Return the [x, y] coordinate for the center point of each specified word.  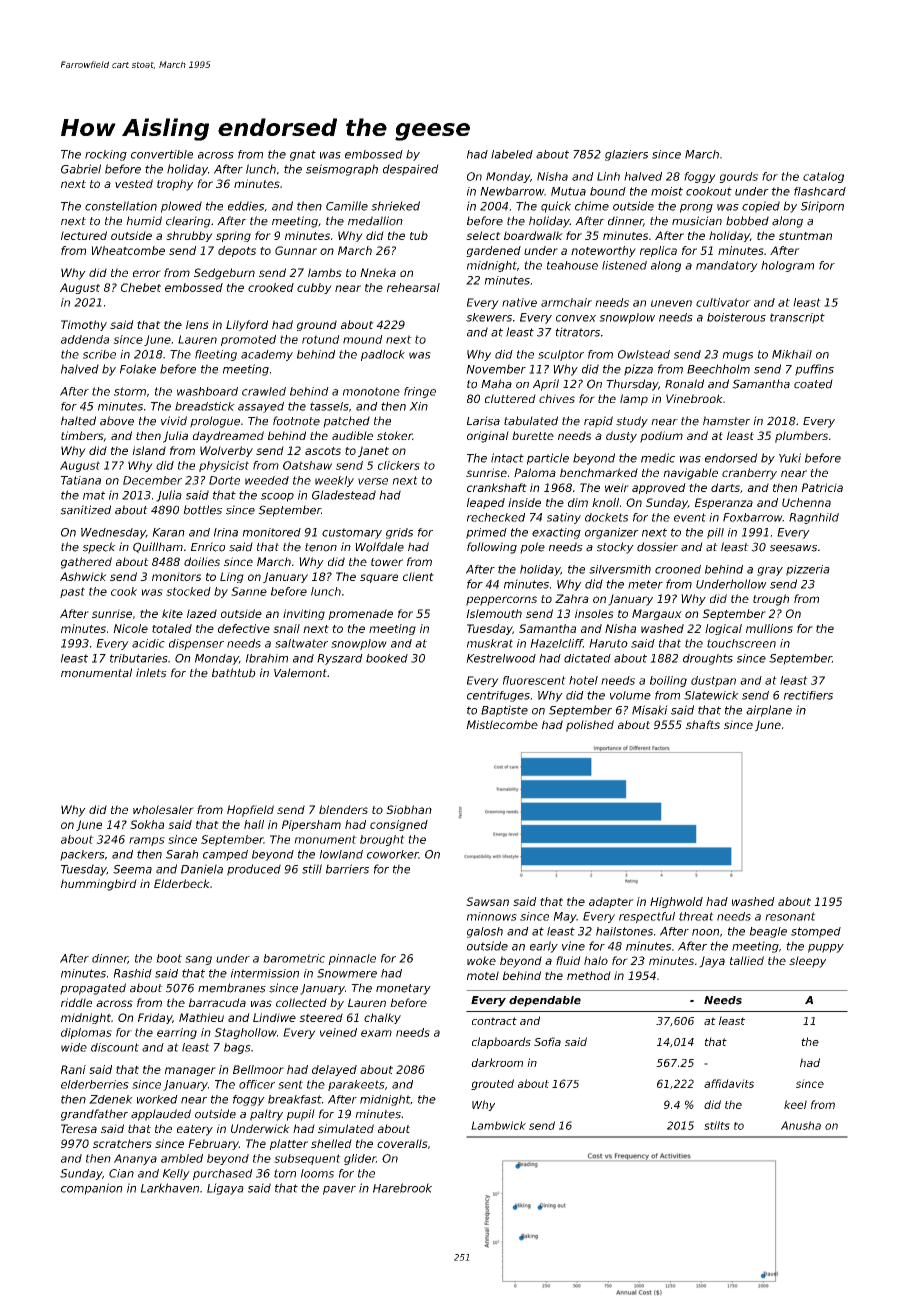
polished [590, 726]
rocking [106, 155]
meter [645, 584]
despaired [411, 170]
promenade [360, 614]
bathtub [234, 673]
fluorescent [534, 680]
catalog [823, 177]
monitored [271, 532]
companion [92, 1189]
